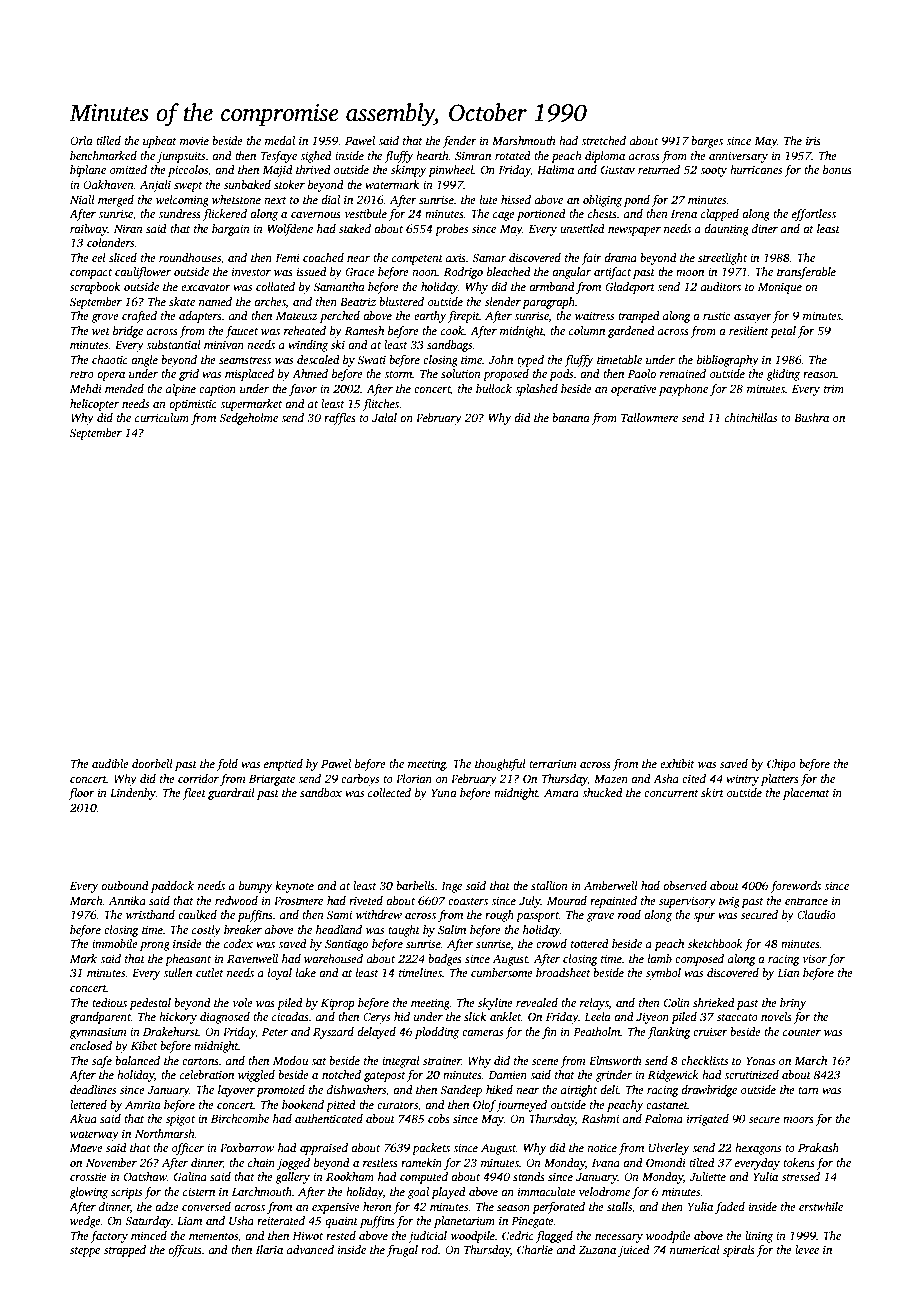  I want to click on Damien, so click(507, 1074).
